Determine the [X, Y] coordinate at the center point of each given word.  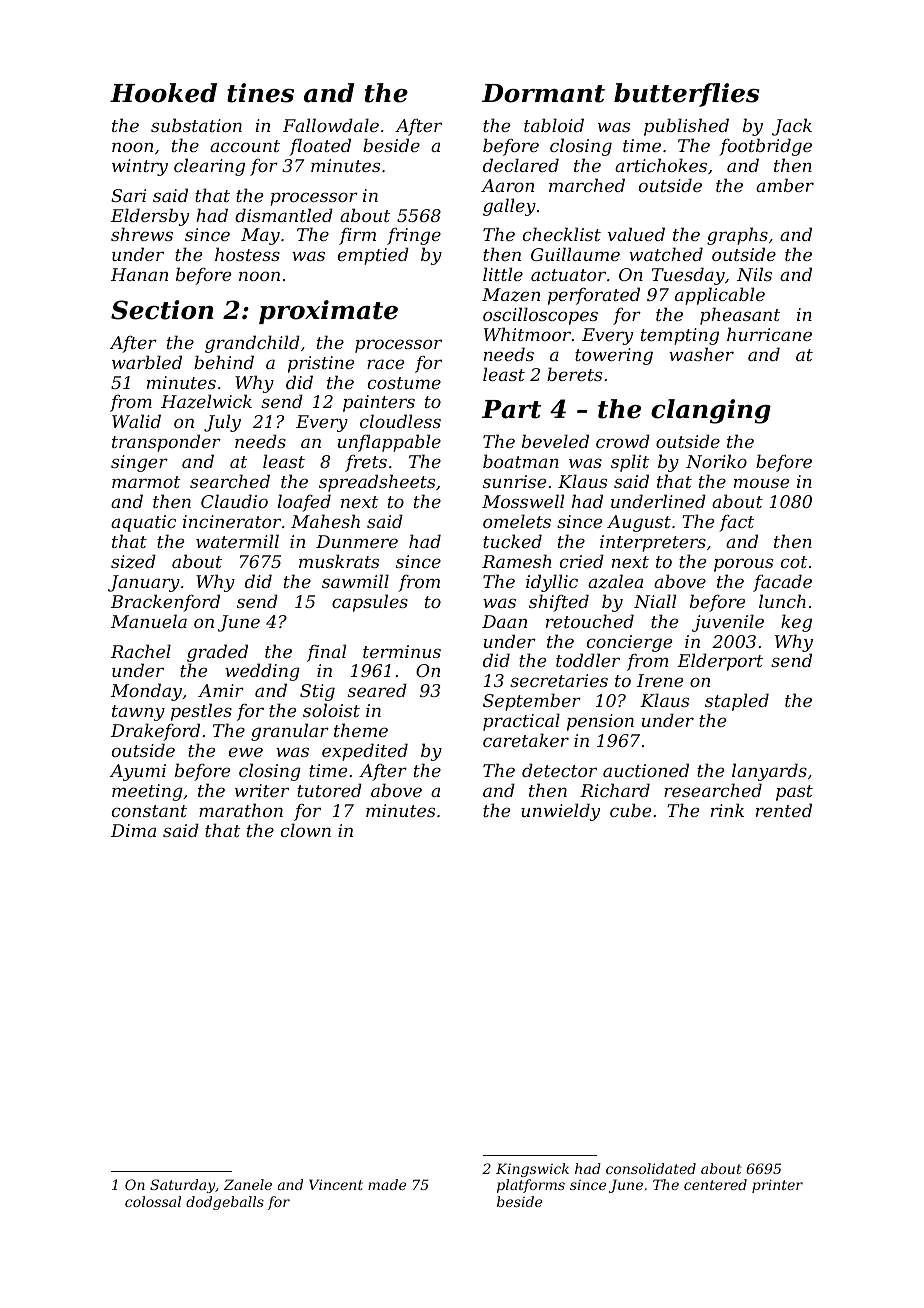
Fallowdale [331, 125]
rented [784, 810]
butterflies [687, 95]
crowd [623, 441]
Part [511, 409]
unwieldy [560, 812]
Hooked [163, 93]
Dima [133, 830]
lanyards [769, 772]
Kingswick [532, 1170]
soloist [331, 710]
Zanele [248, 1184]
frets [366, 463]
